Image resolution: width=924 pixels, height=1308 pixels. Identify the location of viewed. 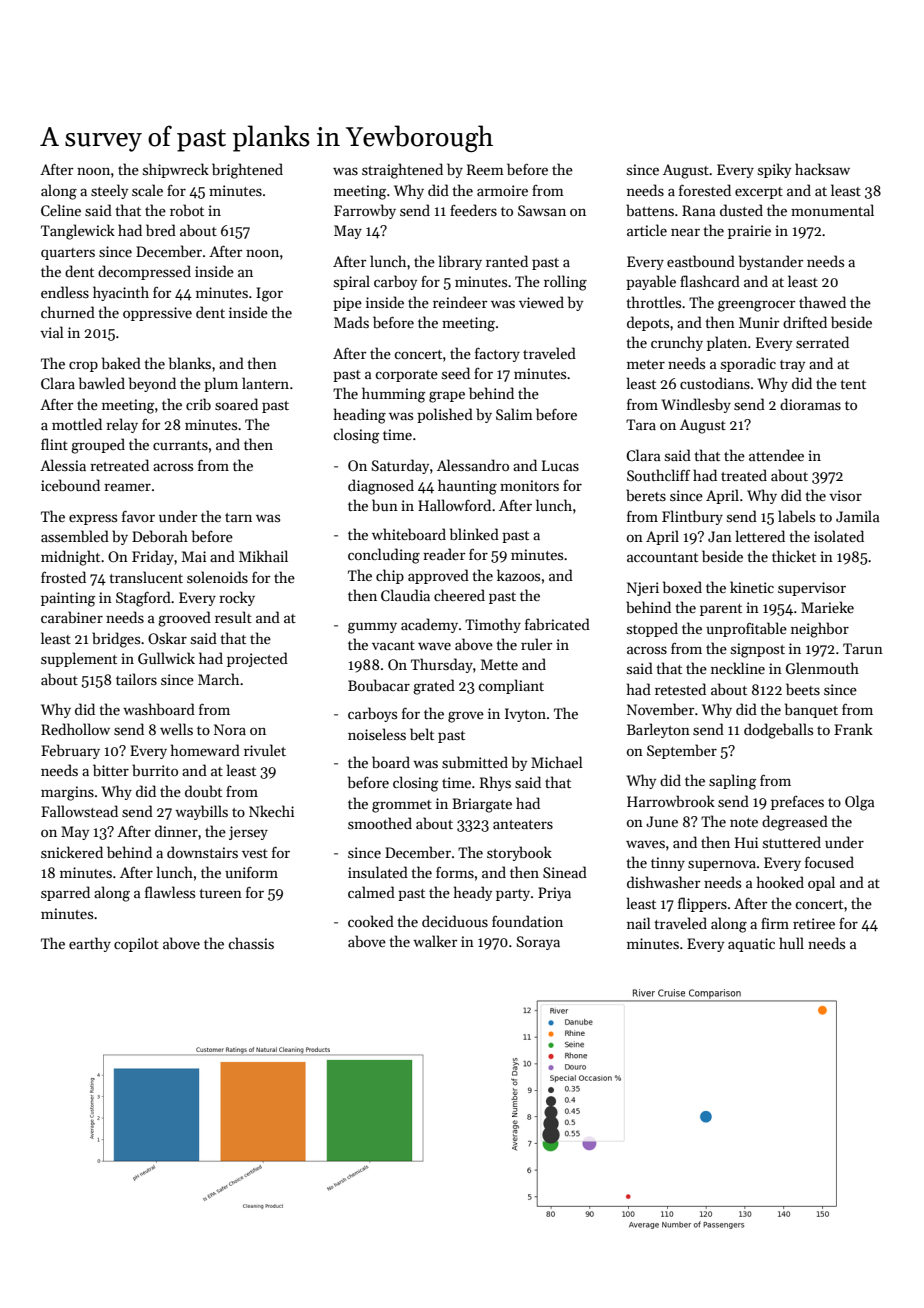
(541, 302).
